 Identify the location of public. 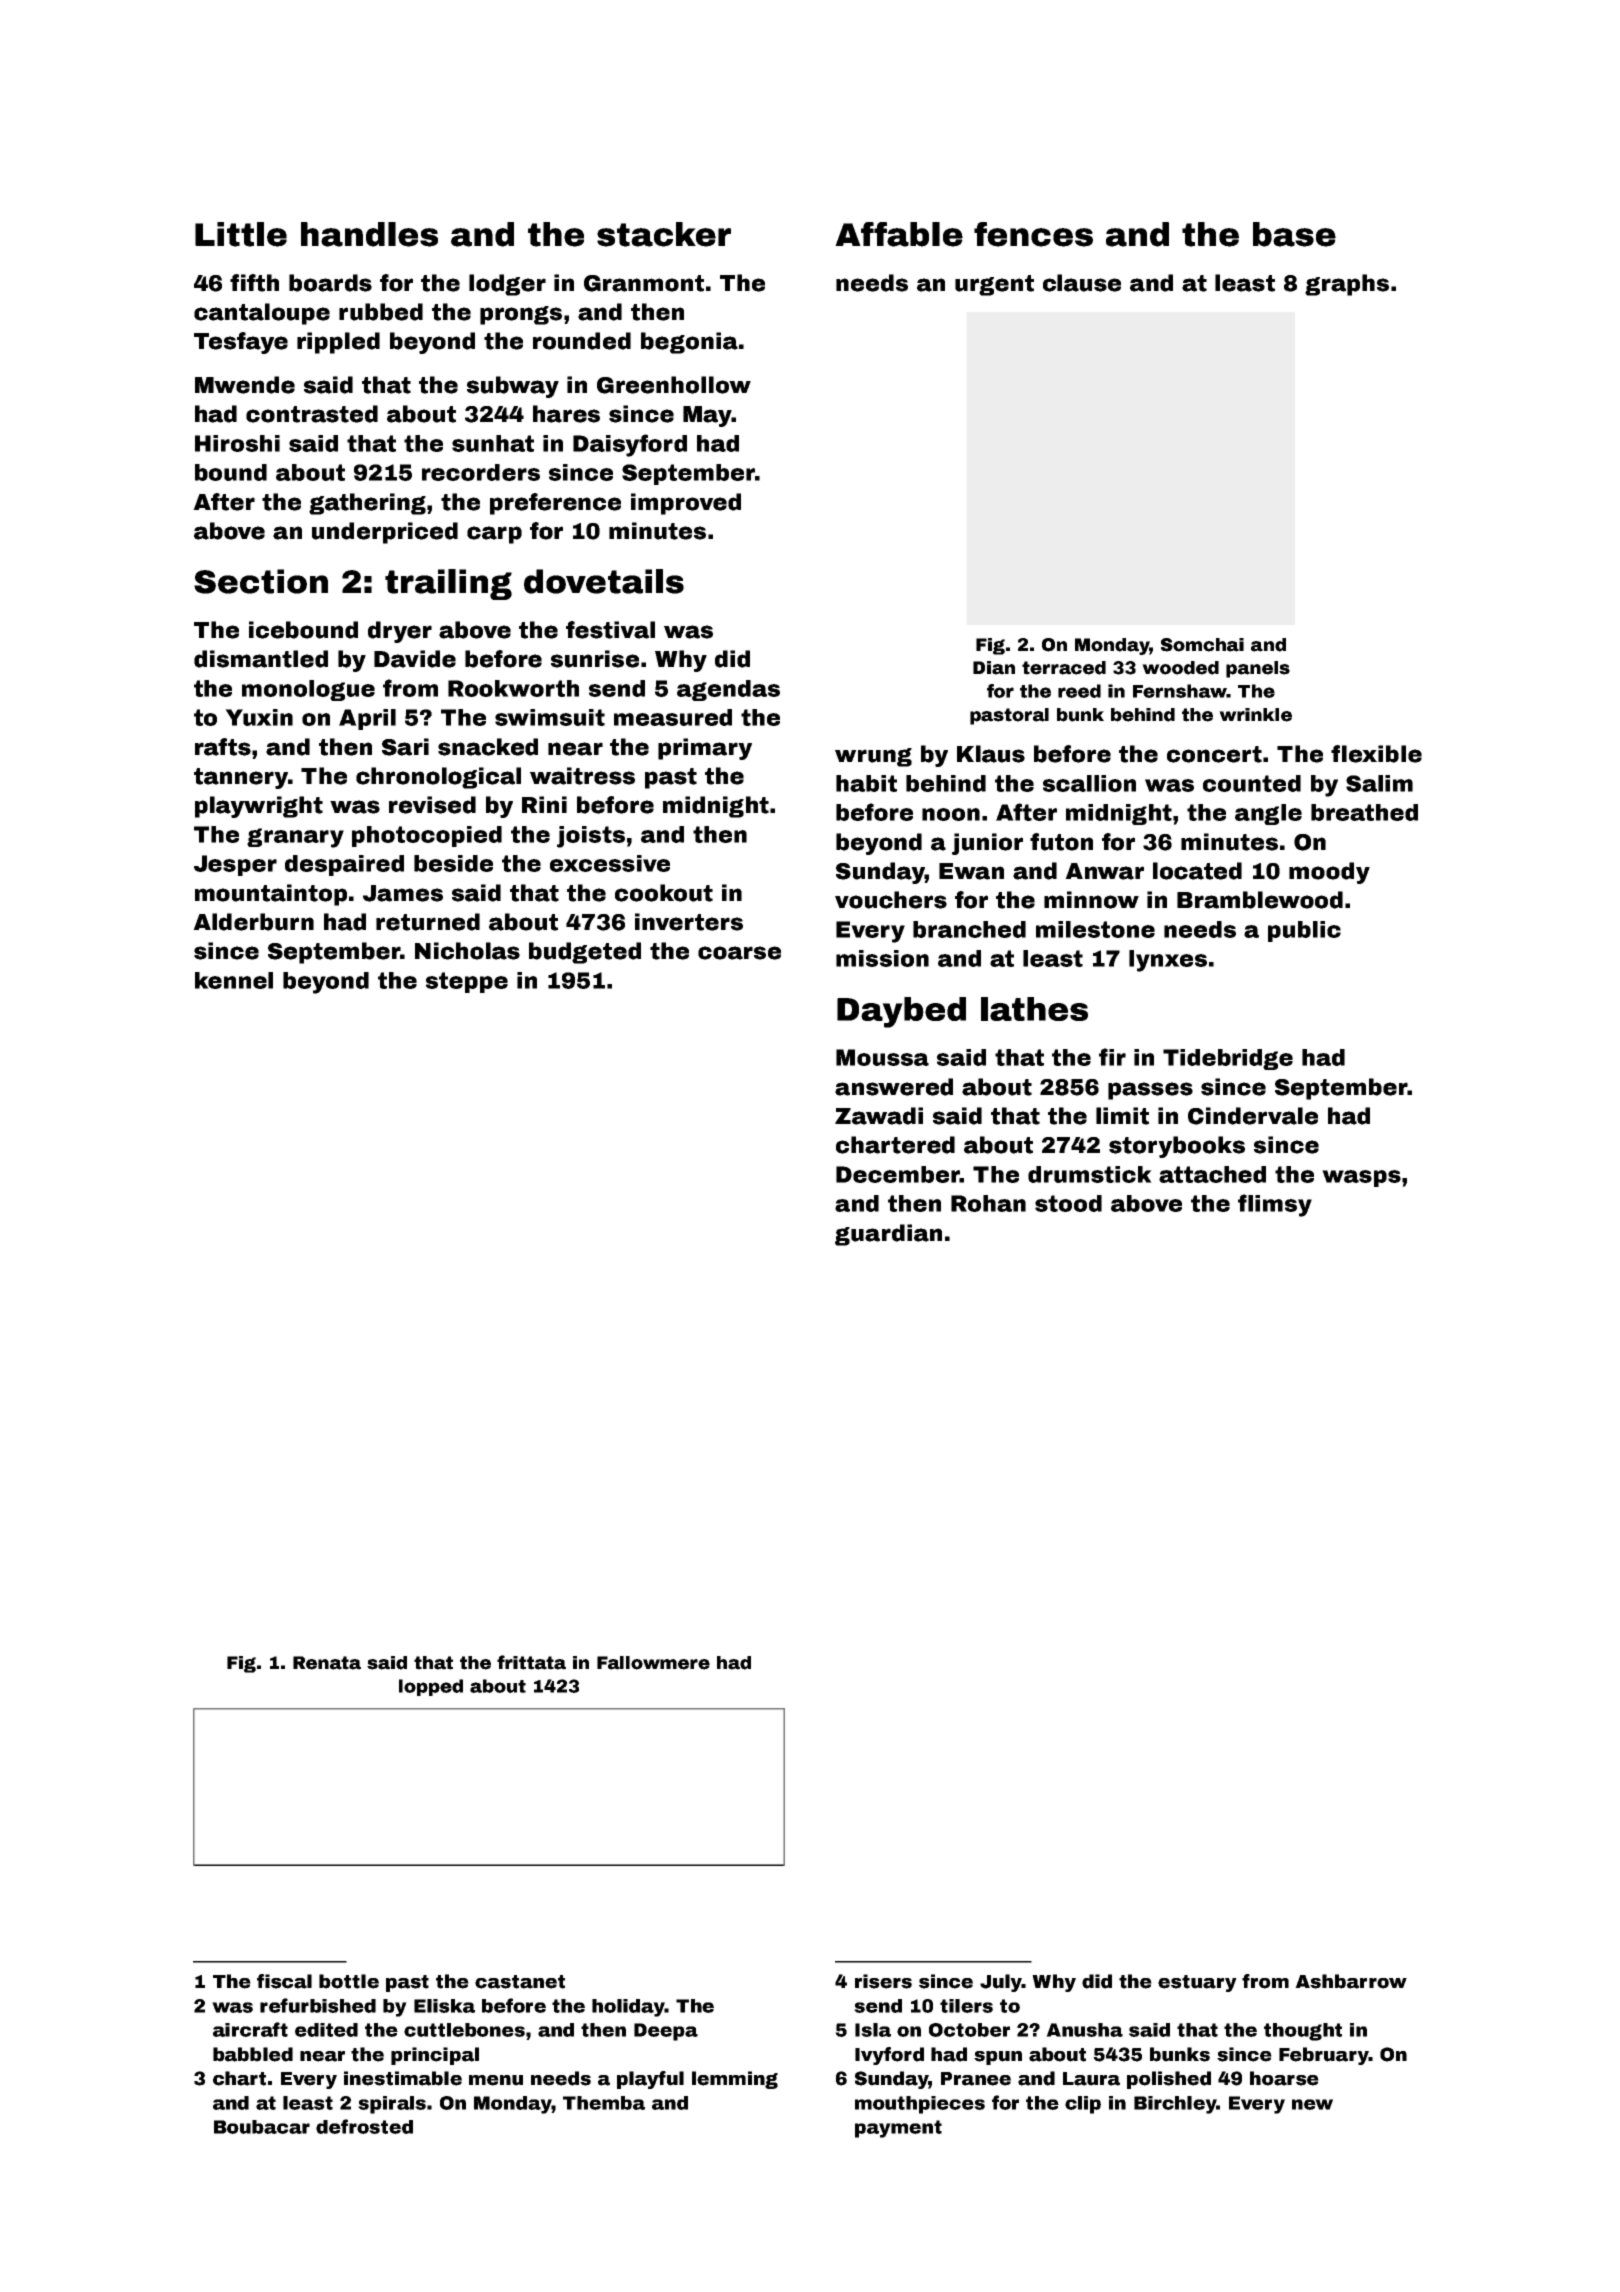
(1304, 931).
